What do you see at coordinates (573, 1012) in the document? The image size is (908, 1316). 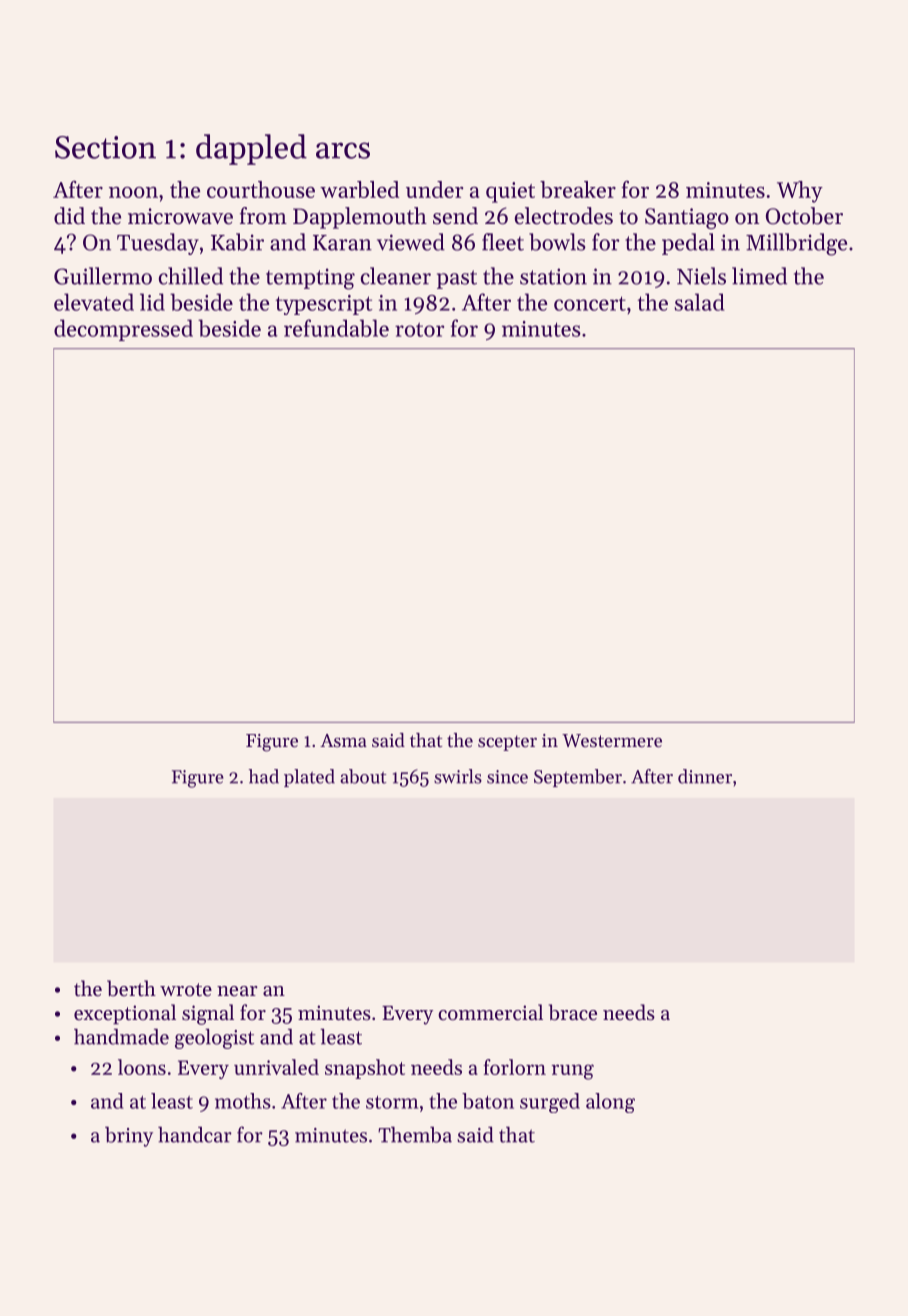 I see `brace` at bounding box center [573, 1012].
